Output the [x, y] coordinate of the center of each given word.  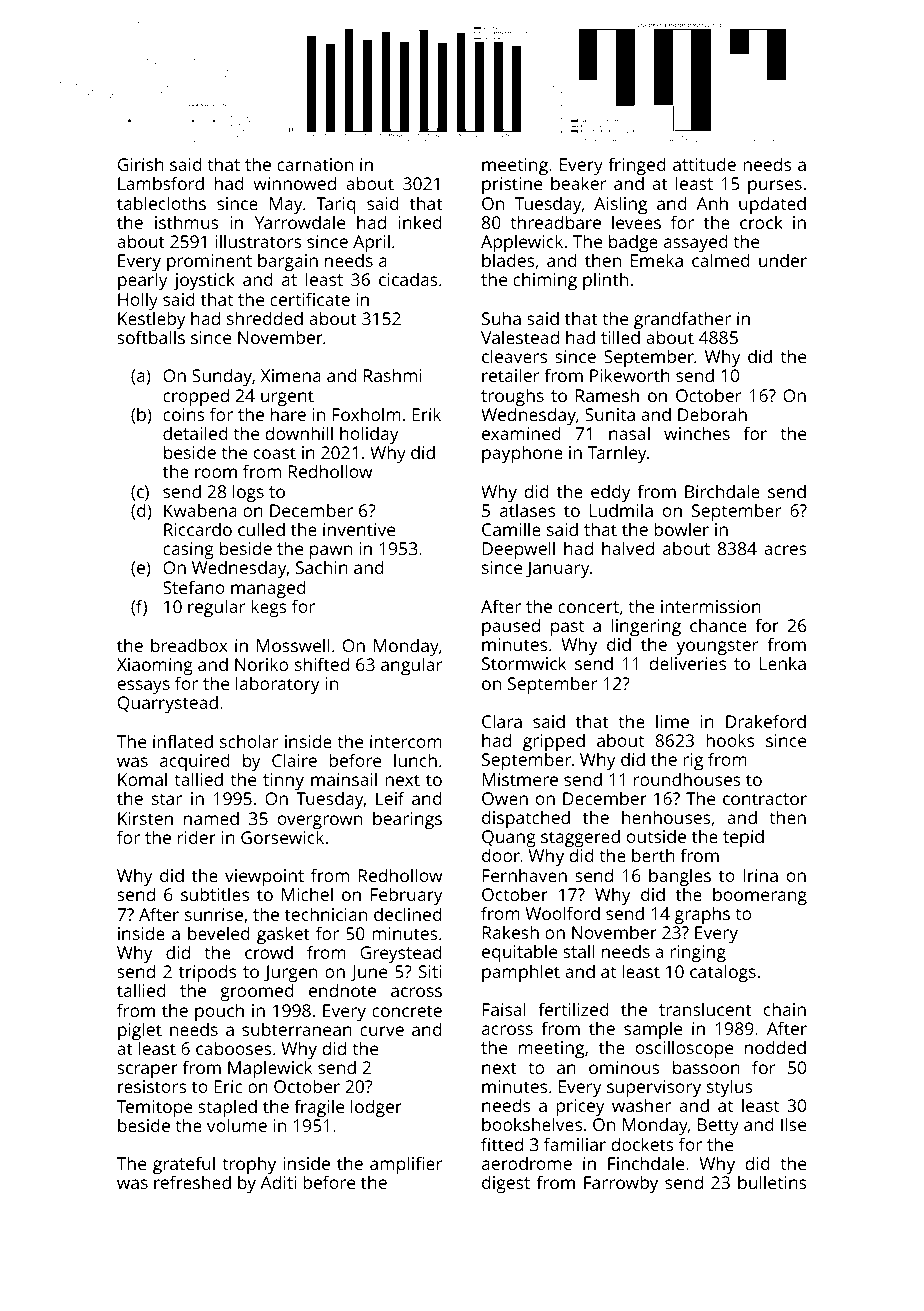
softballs [151, 337]
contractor [765, 799]
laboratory [277, 685]
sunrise [214, 914]
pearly [142, 281]
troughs [512, 397]
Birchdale [722, 491]
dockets [642, 1144]
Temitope [154, 1108]
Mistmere [520, 779]
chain [785, 1009]
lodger [376, 1108]
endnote [342, 990]
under [783, 260]
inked [420, 222]
